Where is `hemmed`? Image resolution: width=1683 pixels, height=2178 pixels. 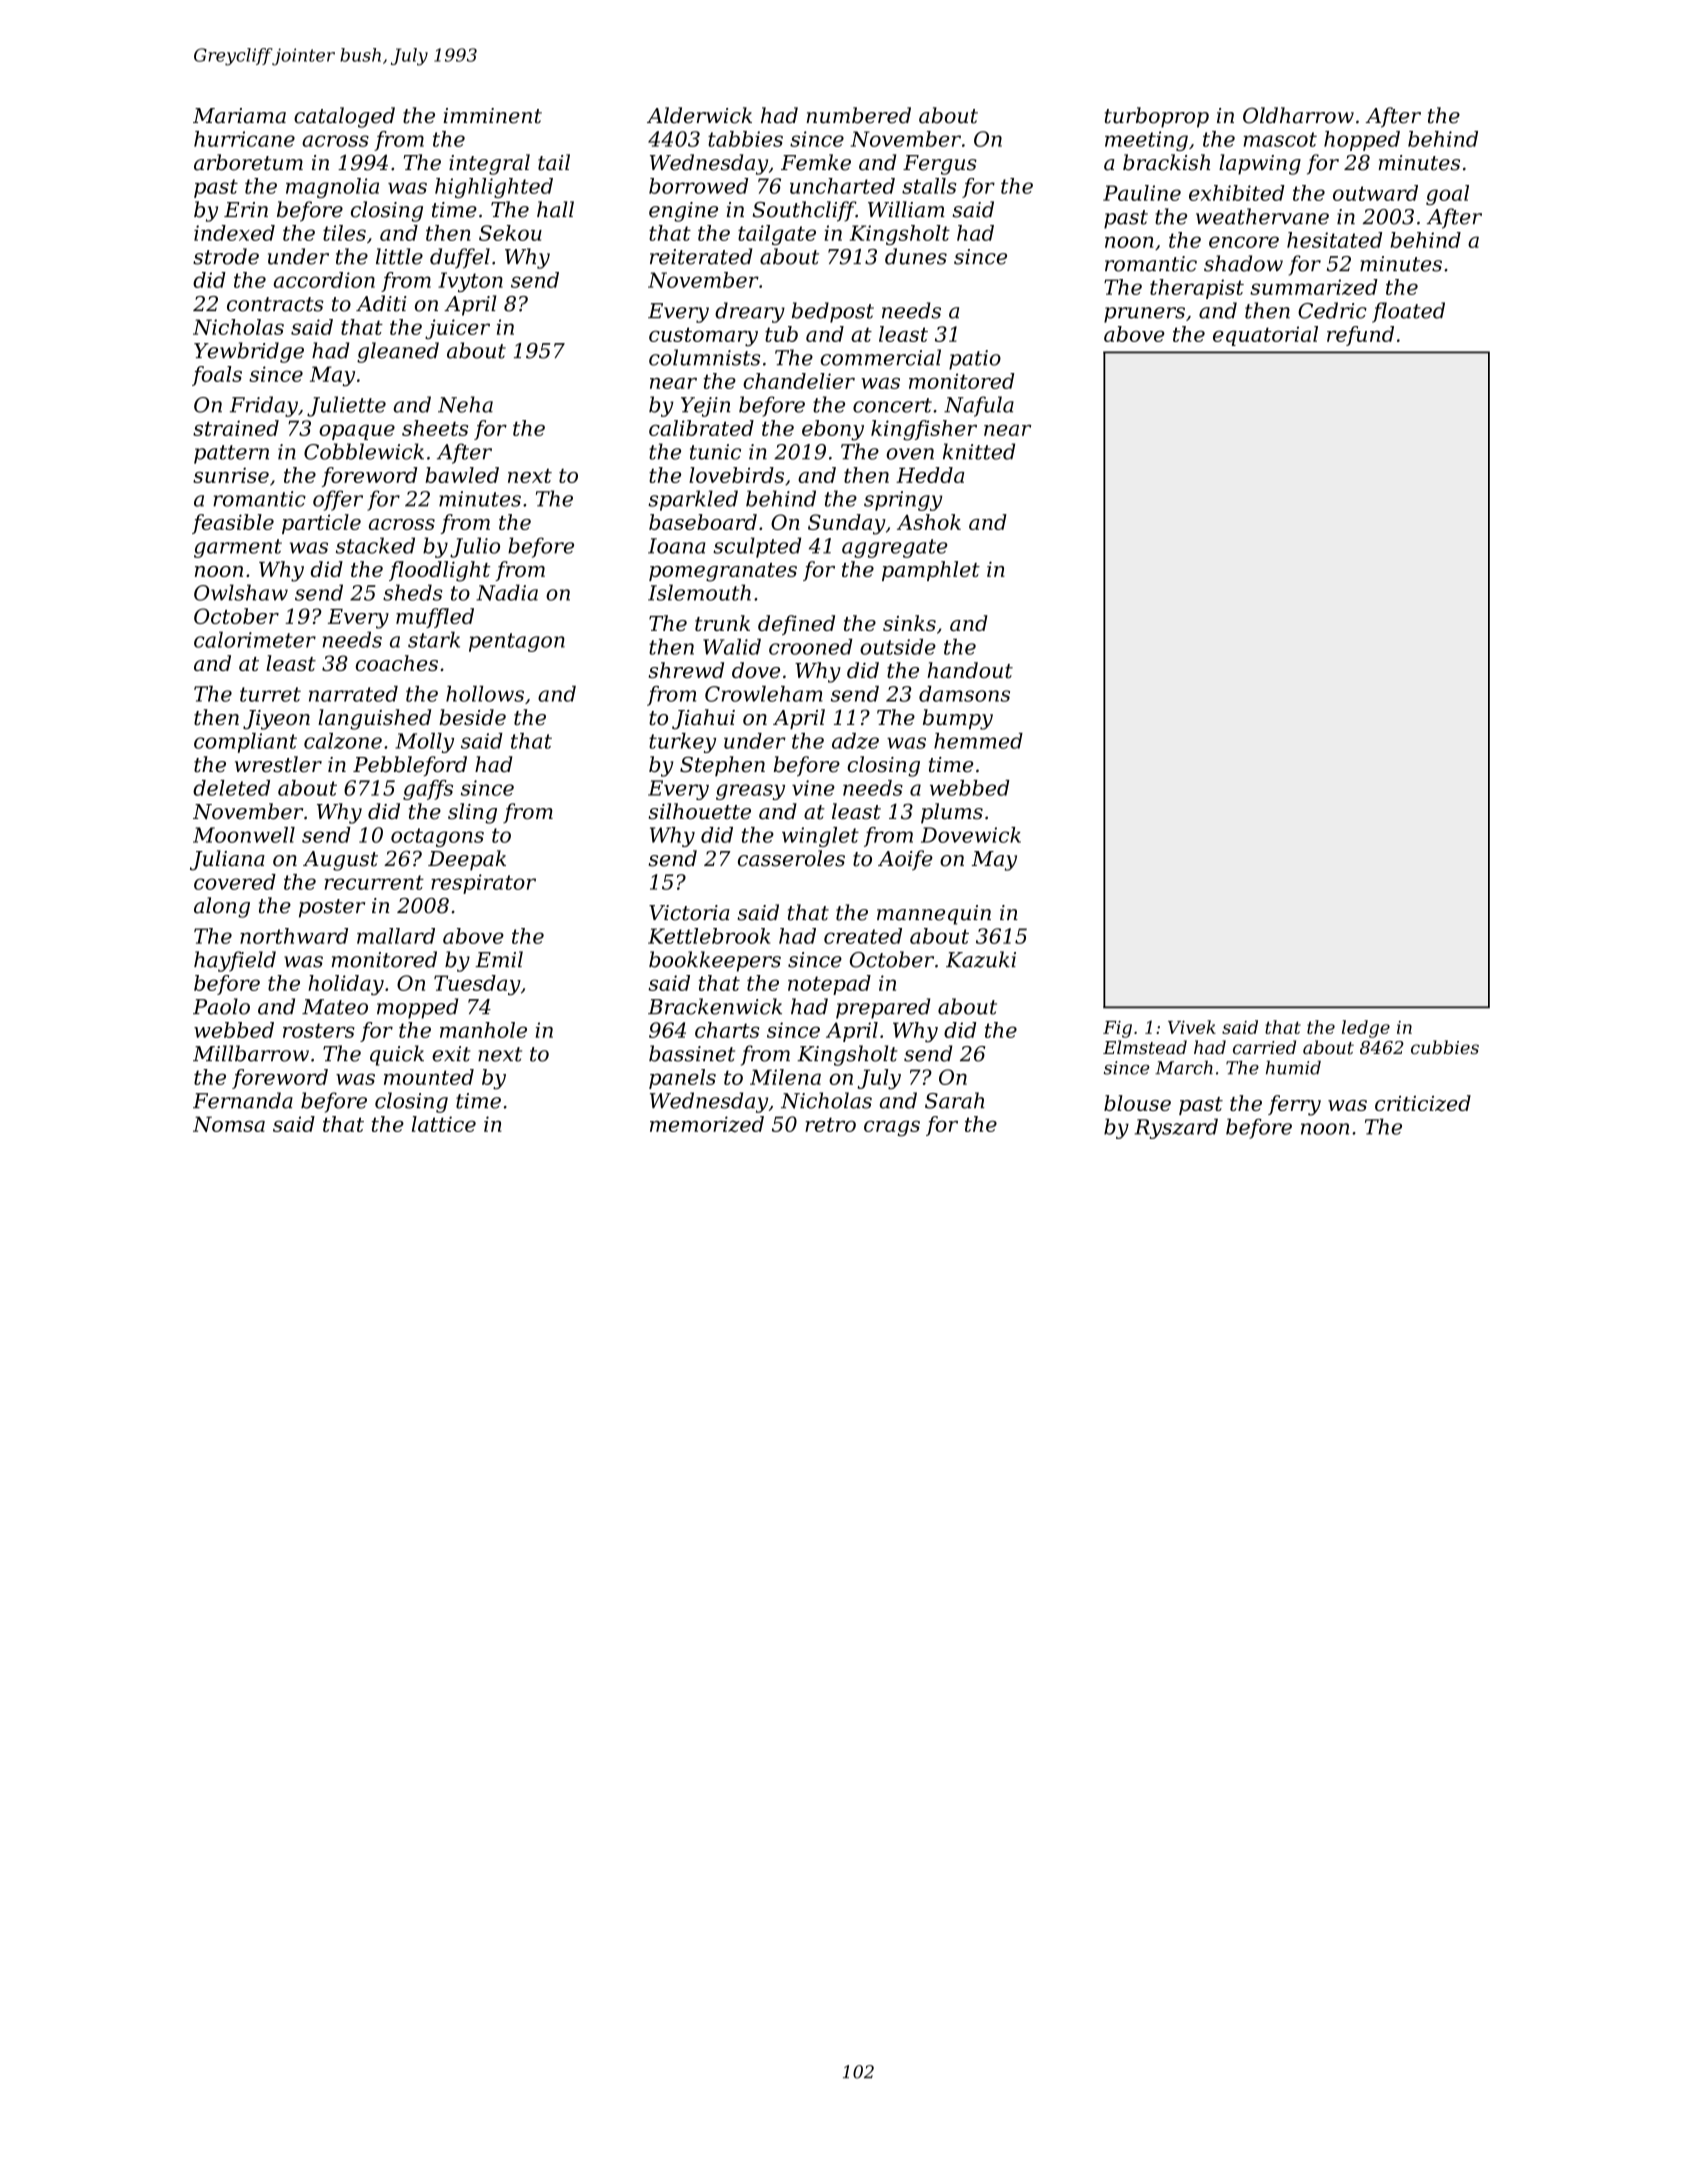 hemmed is located at coordinates (978, 741).
